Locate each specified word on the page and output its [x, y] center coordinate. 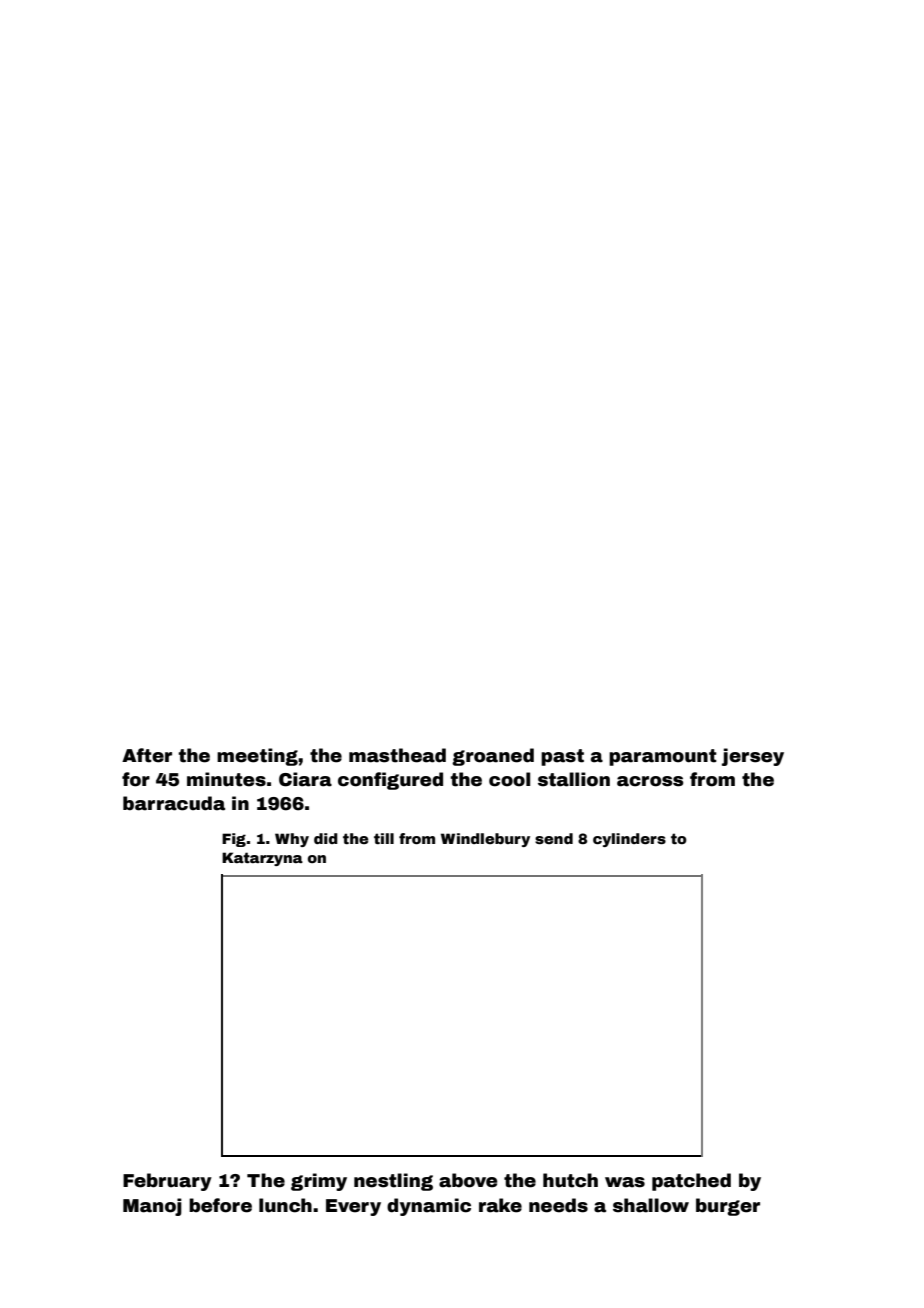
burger [728, 1207]
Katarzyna [262, 859]
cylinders [629, 840]
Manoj [152, 1207]
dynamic [429, 1207]
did [326, 838]
